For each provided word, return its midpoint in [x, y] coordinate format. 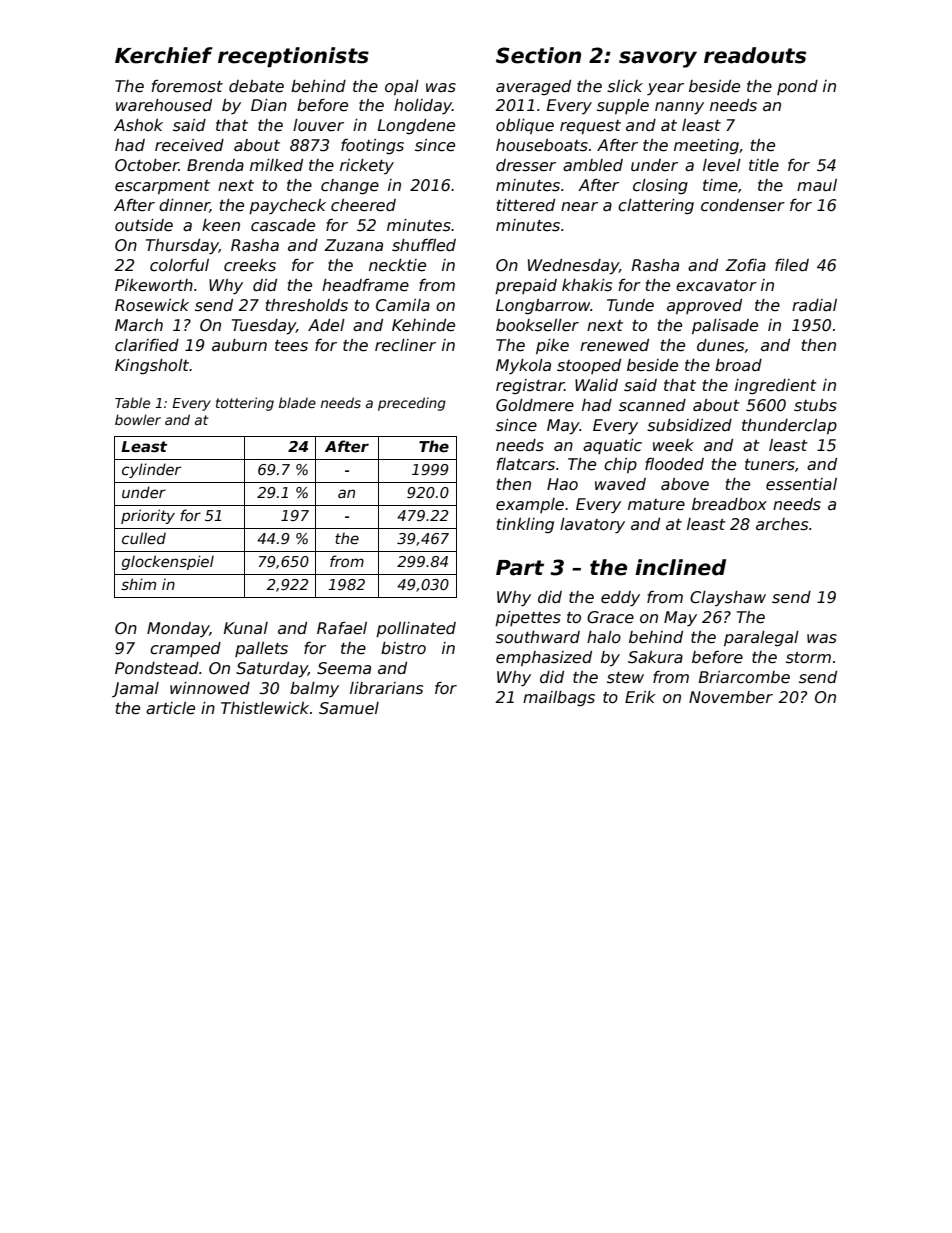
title [764, 165]
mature [656, 504]
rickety [367, 166]
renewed [614, 345]
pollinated [416, 629]
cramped [185, 649]
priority [148, 516]
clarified [147, 345]
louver [318, 125]
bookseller [537, 325]
